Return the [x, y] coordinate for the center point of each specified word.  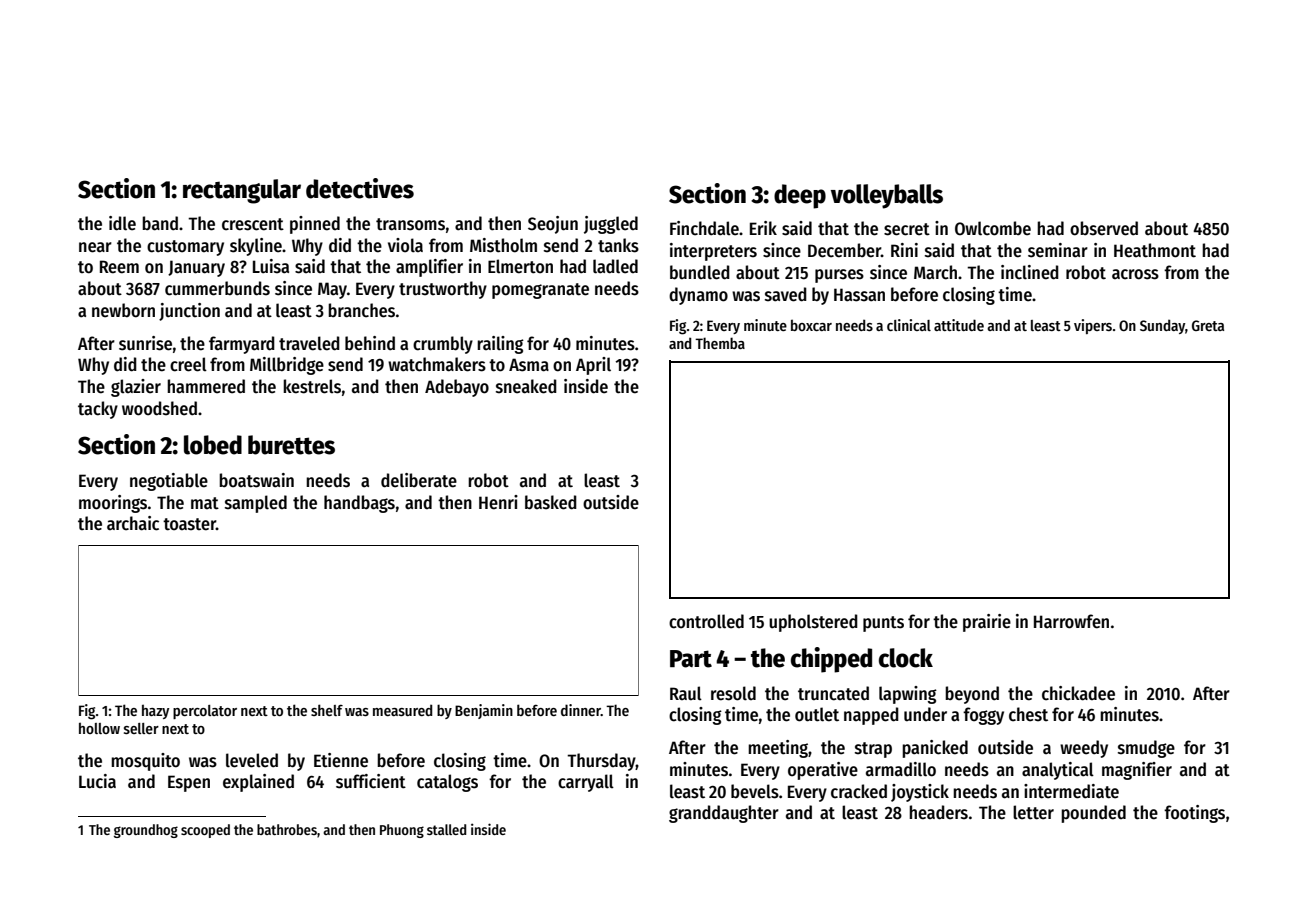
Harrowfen [1071, 621]
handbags [359, 504]
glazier [136, 388]
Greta [1208, 325]
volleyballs [887, 196]
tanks [618, 245]
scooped [205, 831]
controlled [706, 621]
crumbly [443, 345]
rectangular [242, 191]
